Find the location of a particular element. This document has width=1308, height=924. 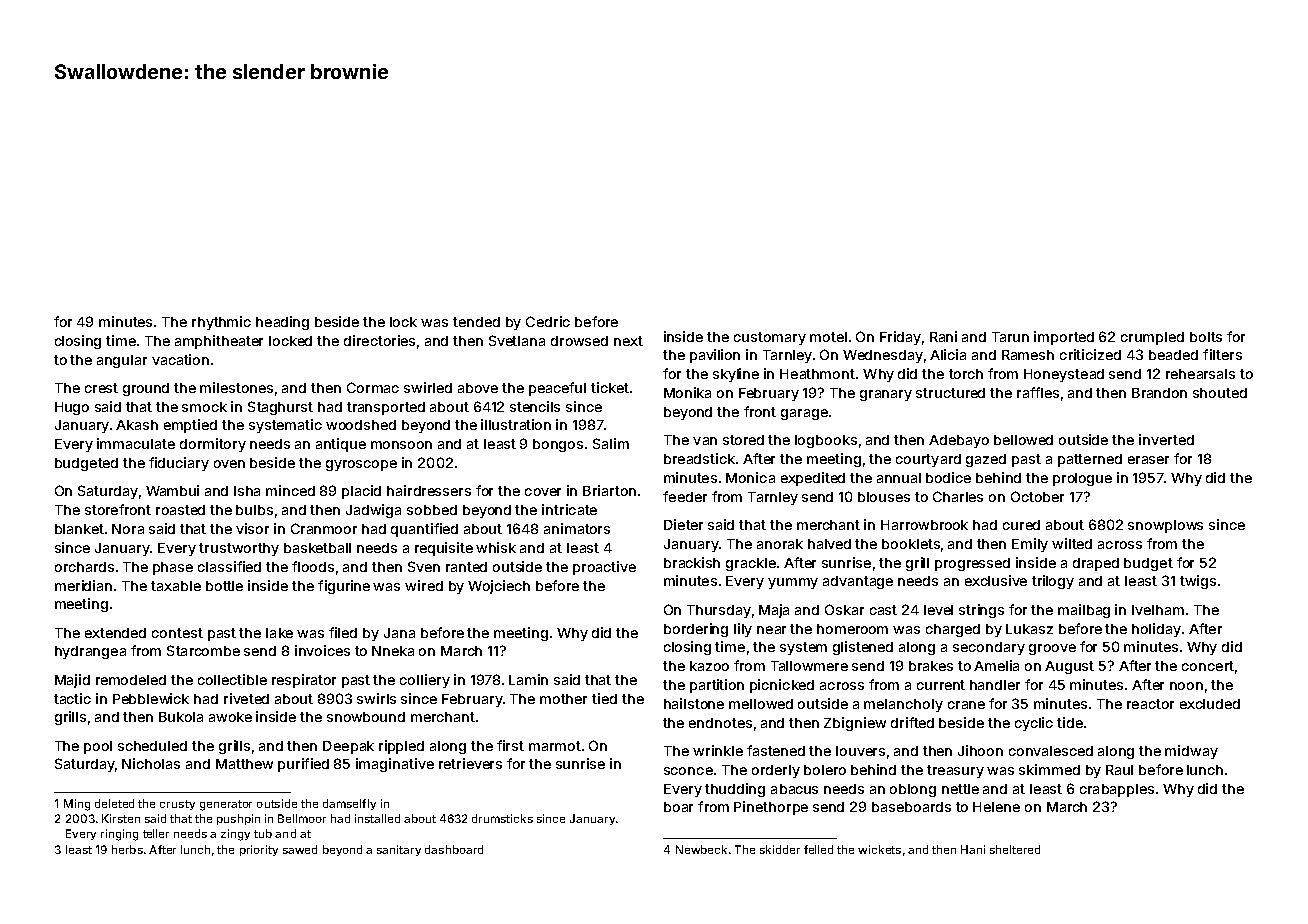

imported is located at coordinates (1064, 338).
